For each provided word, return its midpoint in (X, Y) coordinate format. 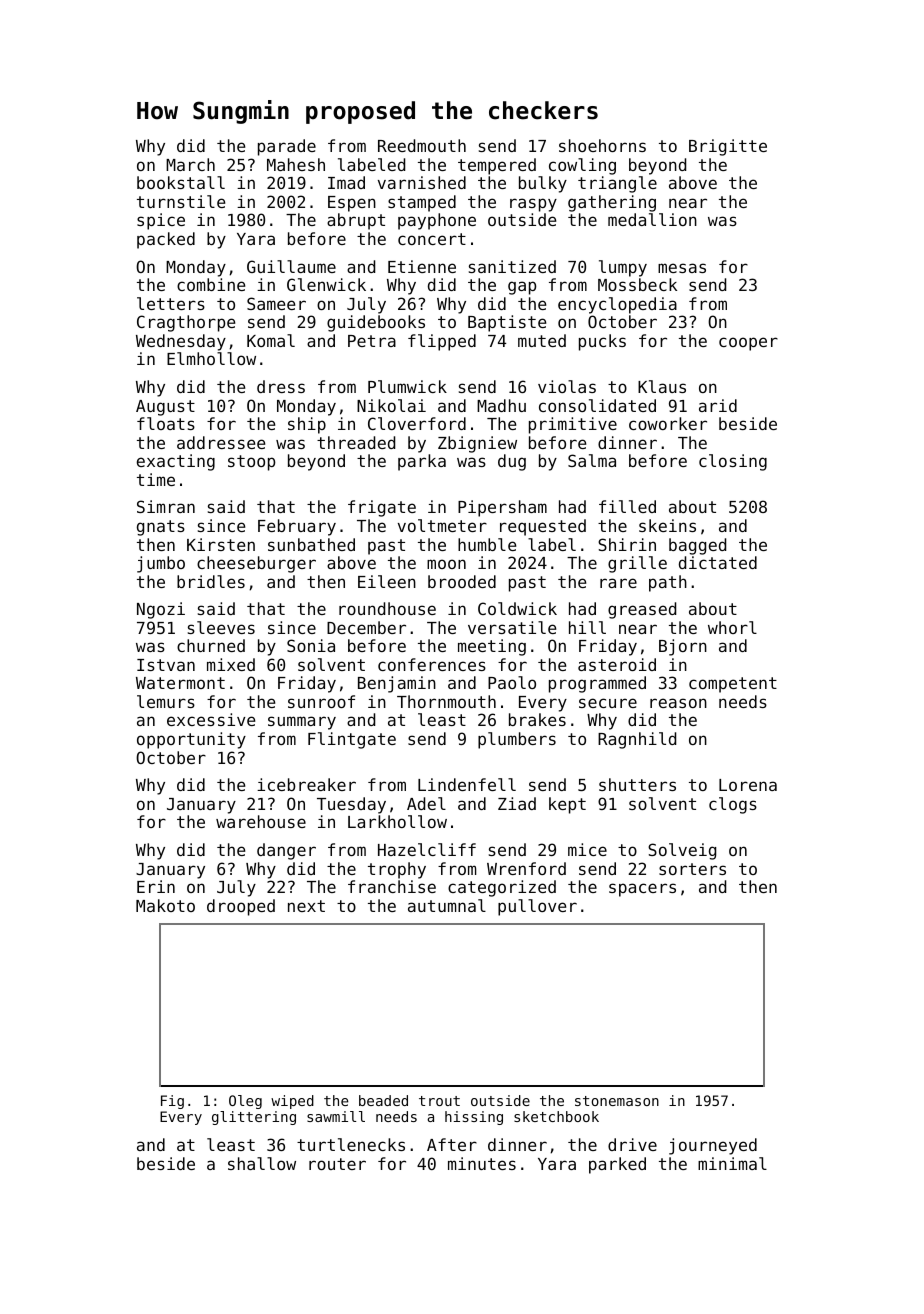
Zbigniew (477, 444)
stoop (251, 463)
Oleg (245, 1102)
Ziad (517, 803)
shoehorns (602, 145)
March (190, 164)
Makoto (165, 905)
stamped (422, 203)
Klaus (662, 386)
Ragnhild (637, 740)
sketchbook (556, 1116)
